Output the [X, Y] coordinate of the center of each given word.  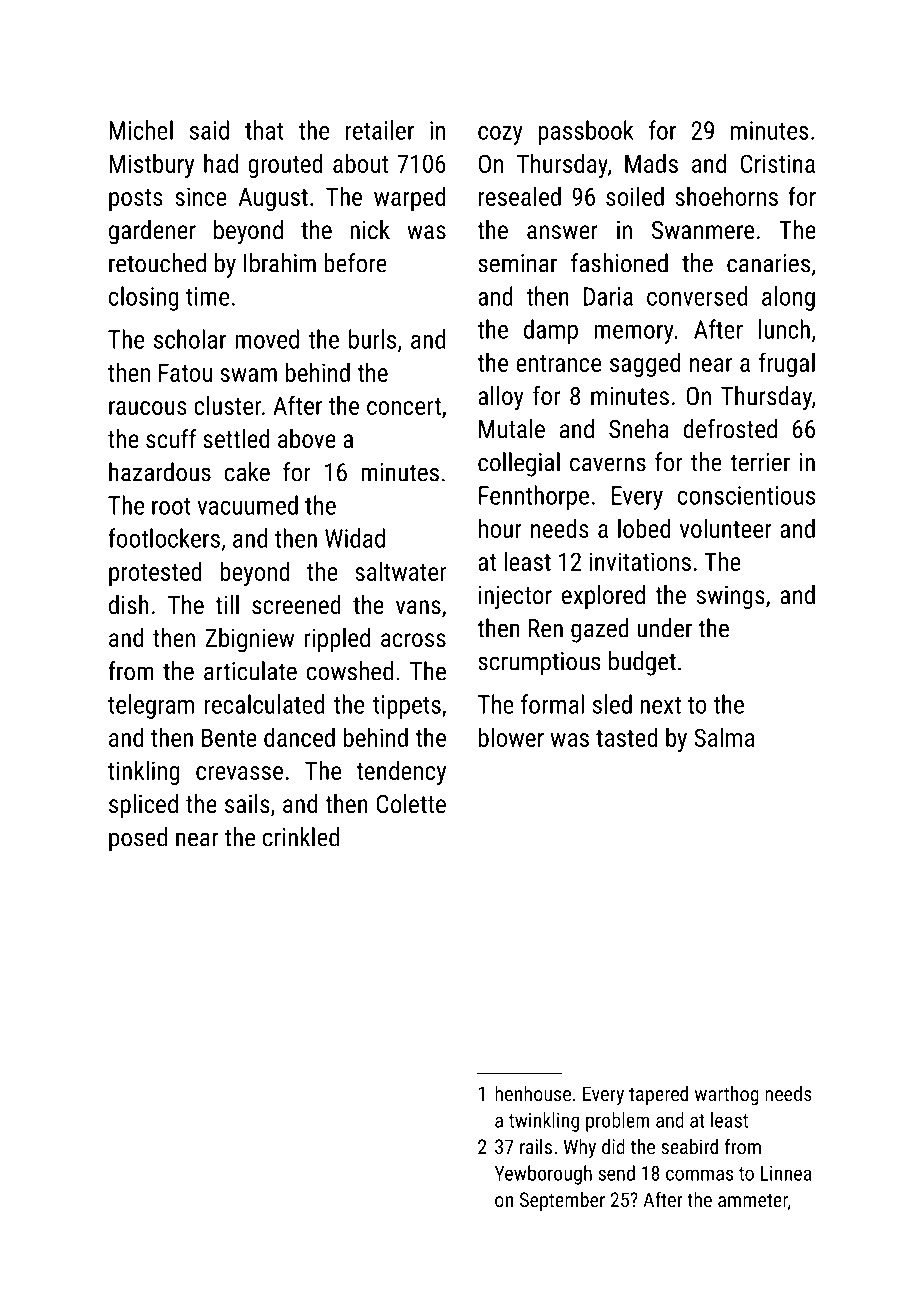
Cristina [778, 163]
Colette [411, 803]
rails [536, 1146]
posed [138, 839]
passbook [586, 132]
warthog [727, 1095]
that [264, 130]
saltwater [400, 571]
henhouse [533, 1093]
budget [642, 663]
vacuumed [247, 505]
